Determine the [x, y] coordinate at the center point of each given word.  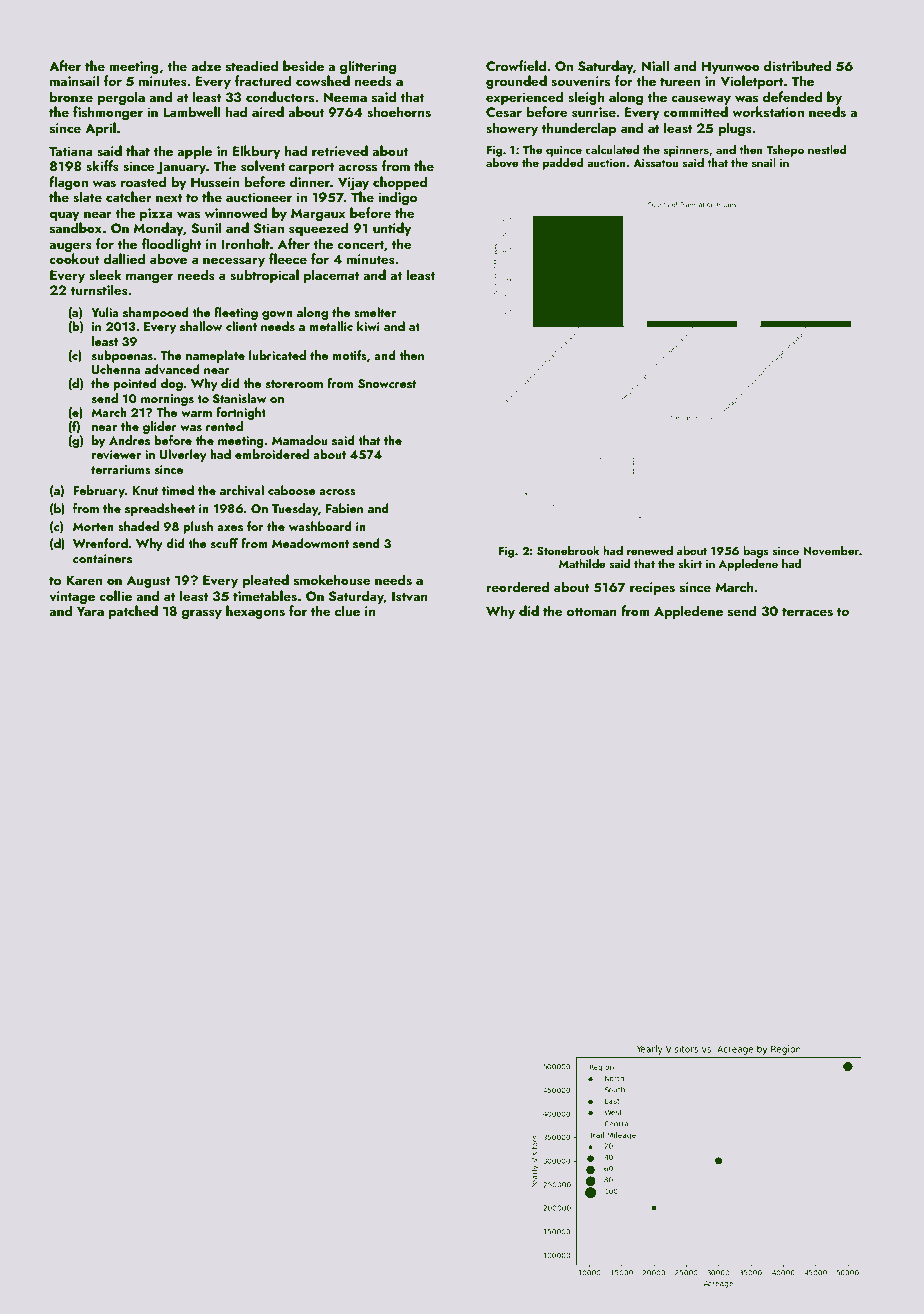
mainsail [74, 80]
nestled [827, 149]
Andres [129, 440]
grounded [516, 82]
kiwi [368, 326]
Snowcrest [387, 384]
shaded [138, 526]
